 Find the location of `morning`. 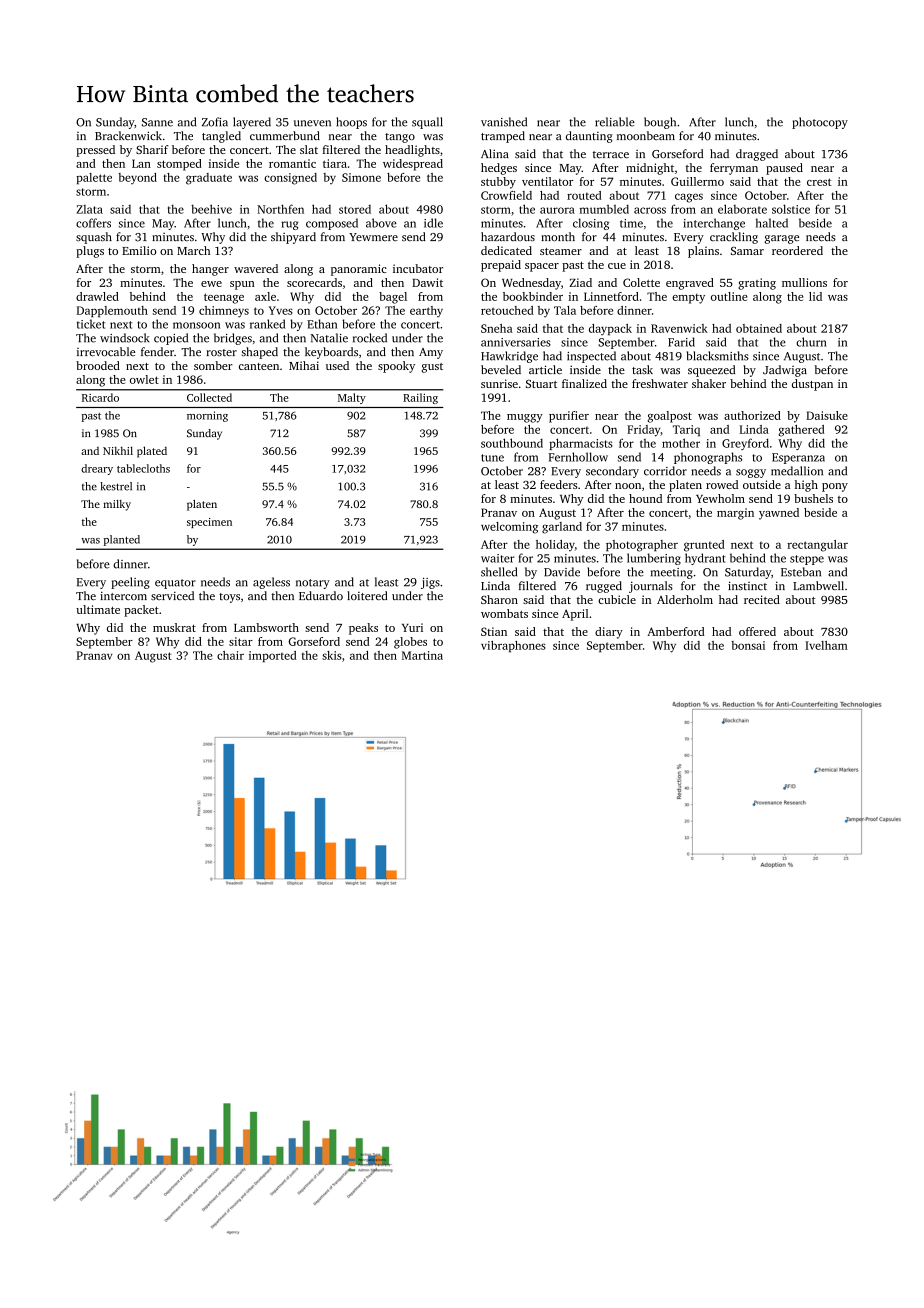

morning is located at coordinates (207, 416).
